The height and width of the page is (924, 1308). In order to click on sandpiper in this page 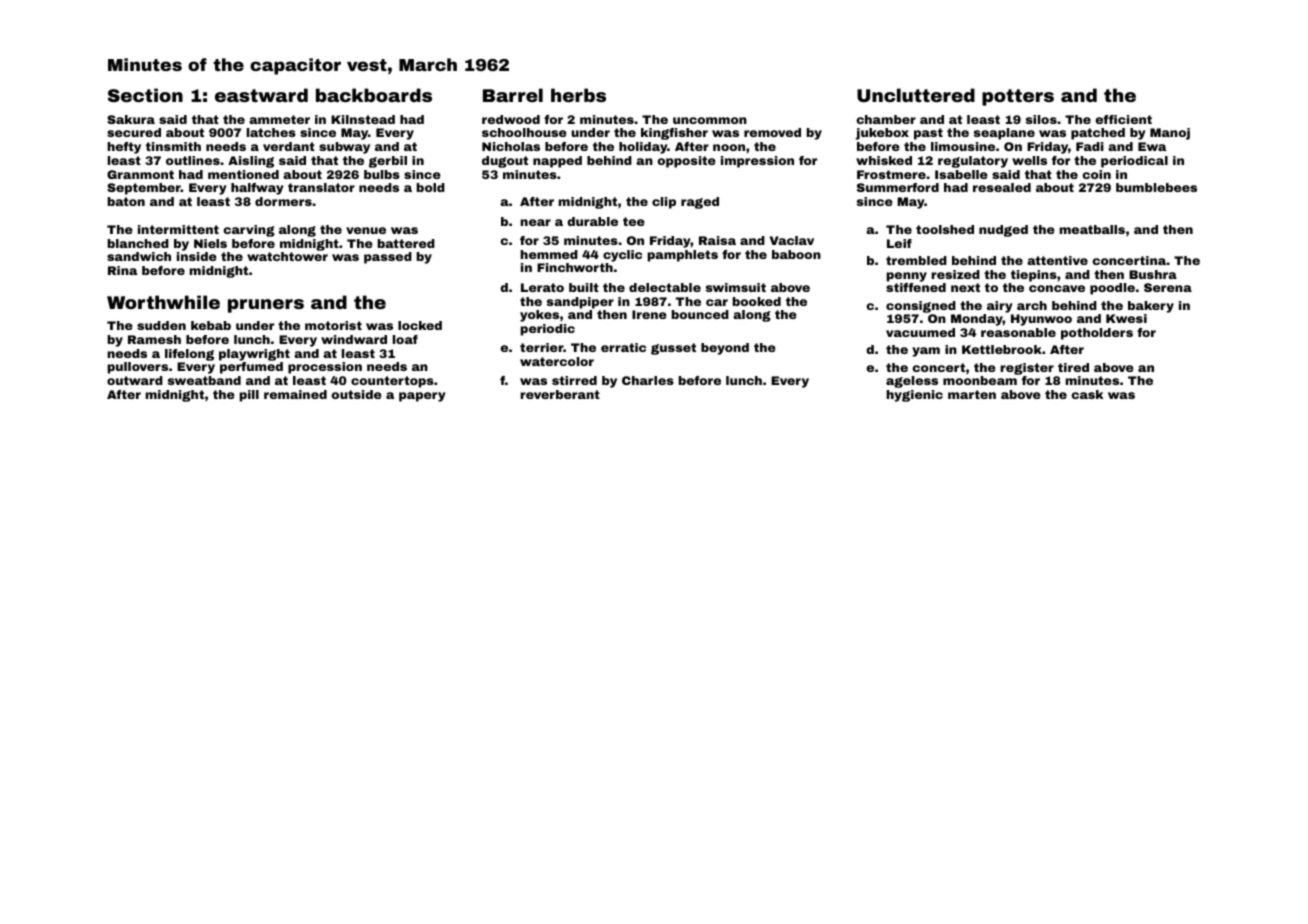, I will do `click(580, 303)`.
